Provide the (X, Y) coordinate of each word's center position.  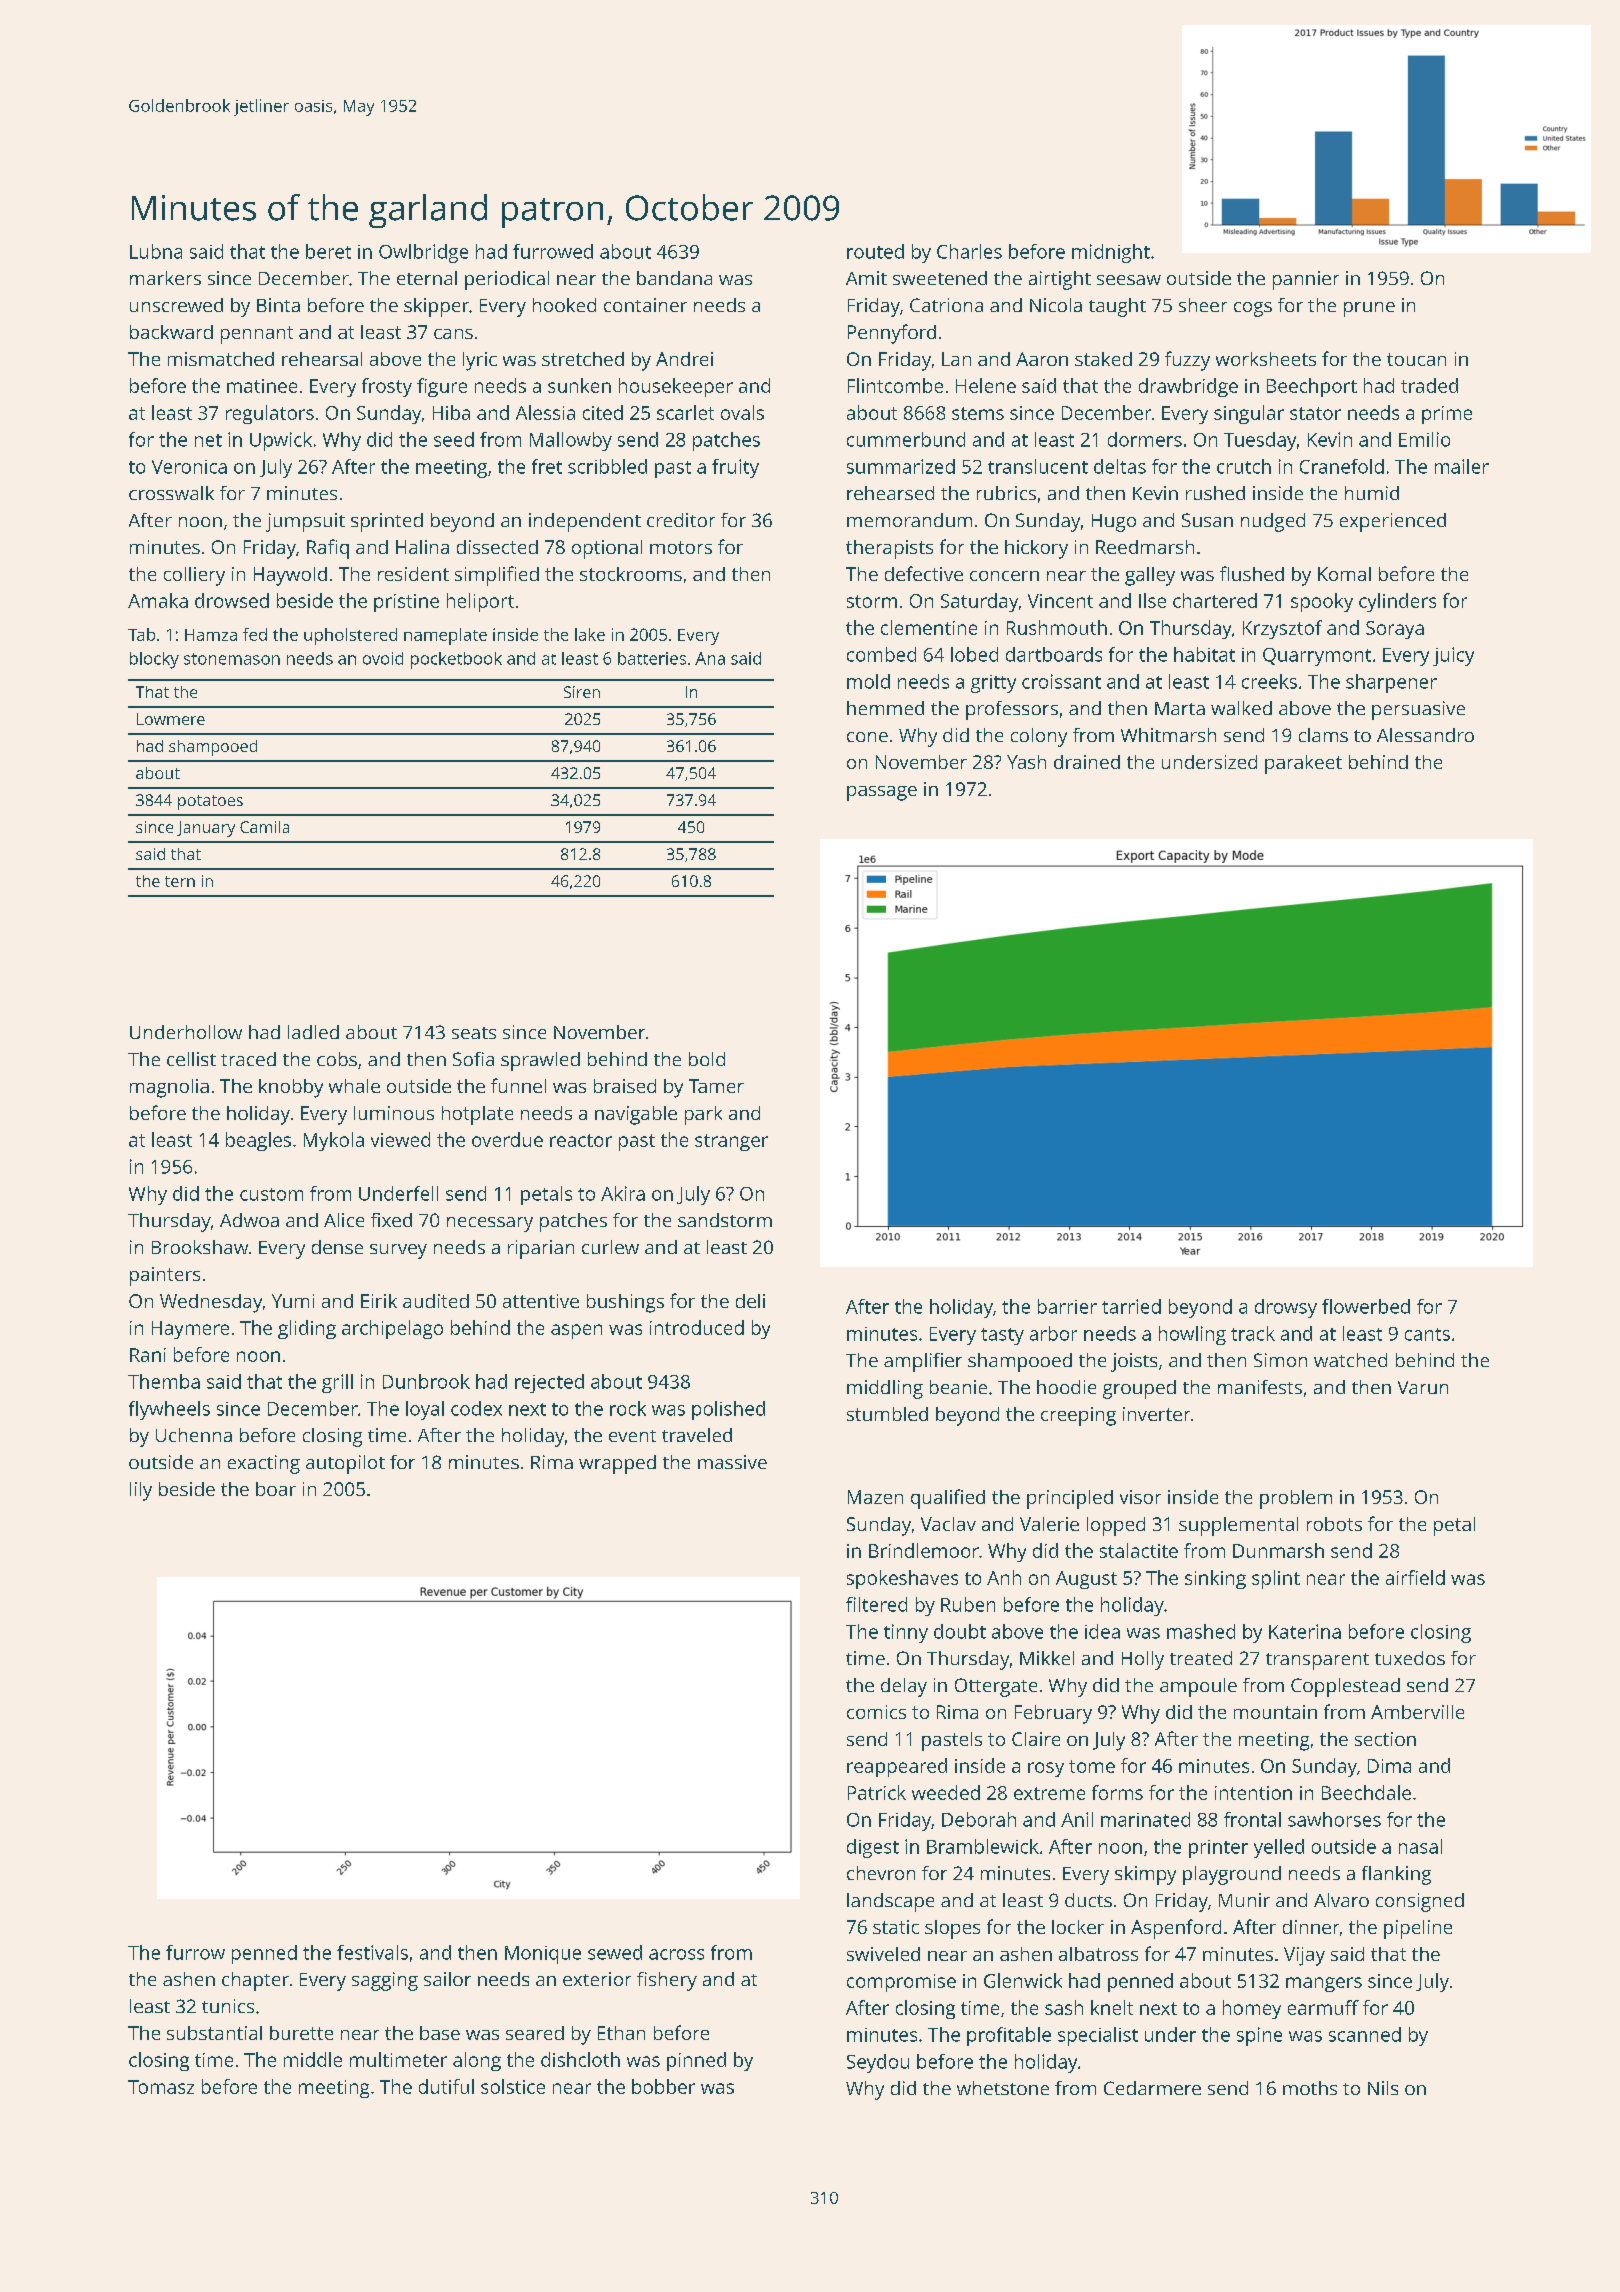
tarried (1131, 1306)
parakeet (1303, 764)
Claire (1036, 1739)
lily (141, 1491)
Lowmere (171, 719)
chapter (255, 1981)
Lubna (156, 251)
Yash (1026, 762)
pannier (1306, 280)
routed (875, 251)
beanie (958, 1387)
